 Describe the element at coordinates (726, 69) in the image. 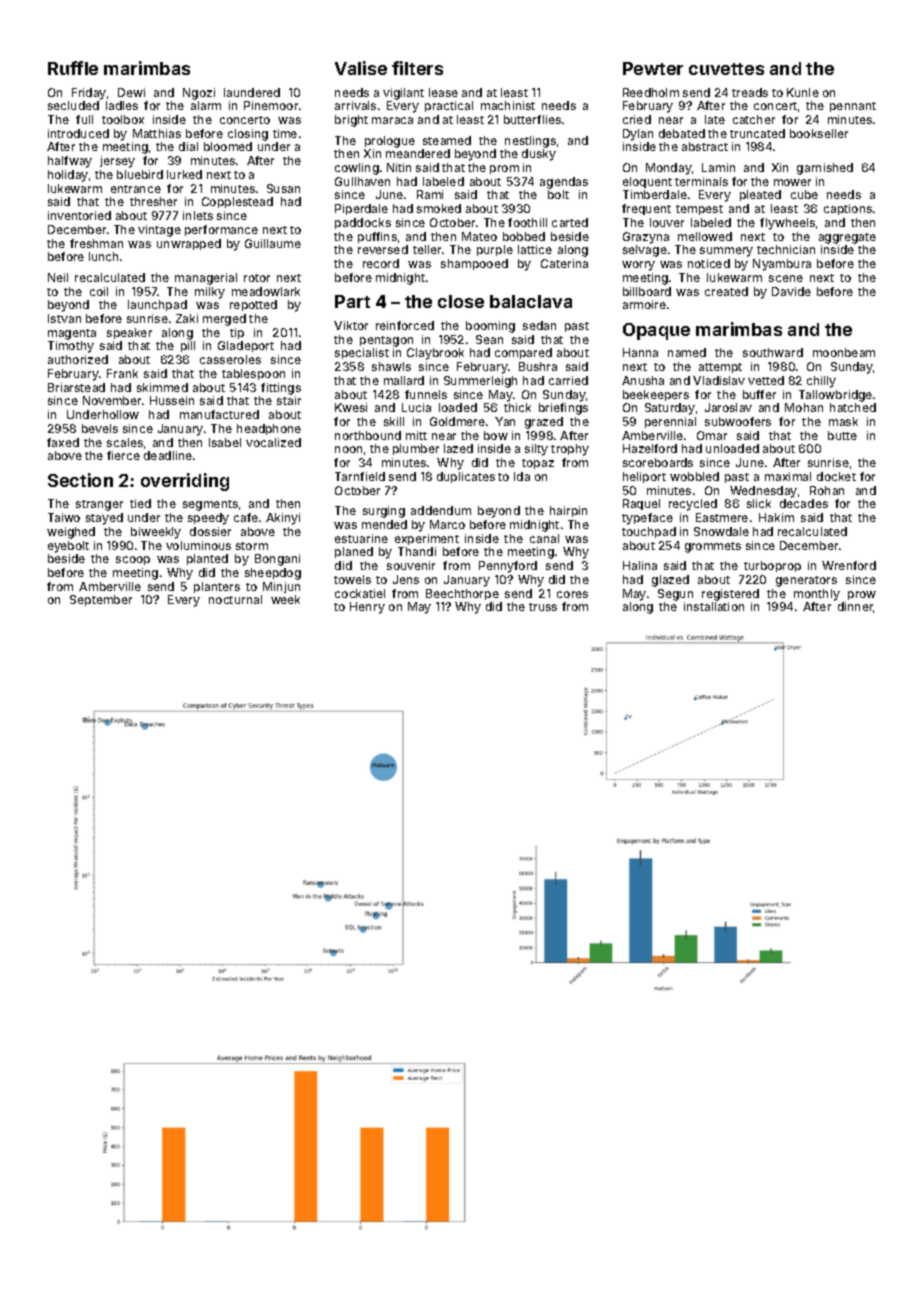

I see `cuvettes` at that location.
